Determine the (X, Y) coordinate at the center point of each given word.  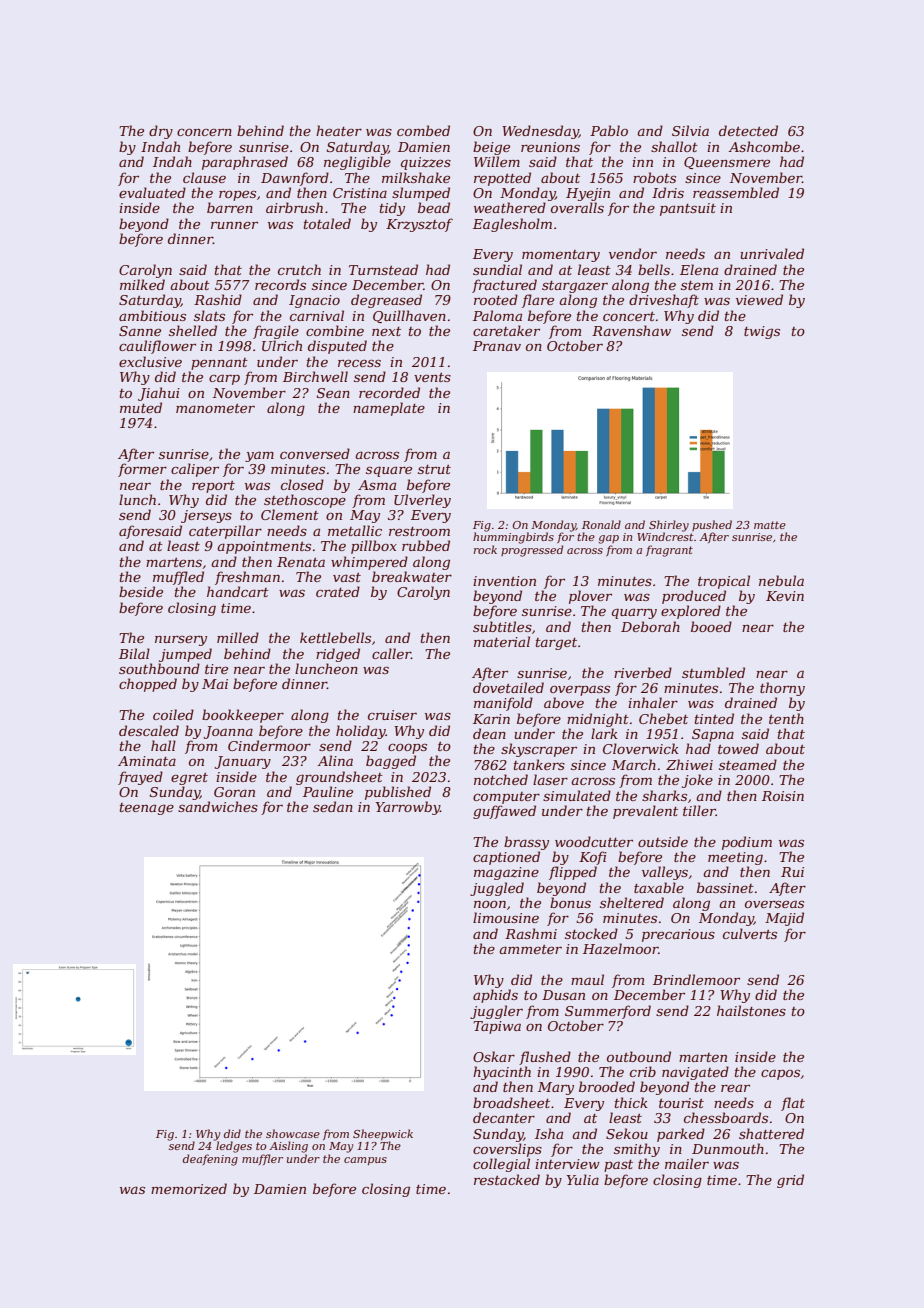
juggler (496, 1012)
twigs (762, 332)
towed (738, 748)
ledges (234, 1147)
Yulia (583, 1179)
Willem (497, 161)
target (556, 644)
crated (338, 591)
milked (142, 284)
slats (209, 315)
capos (780, 1074)
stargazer (575, 287)
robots (654, 177)
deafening (210, 1160)
